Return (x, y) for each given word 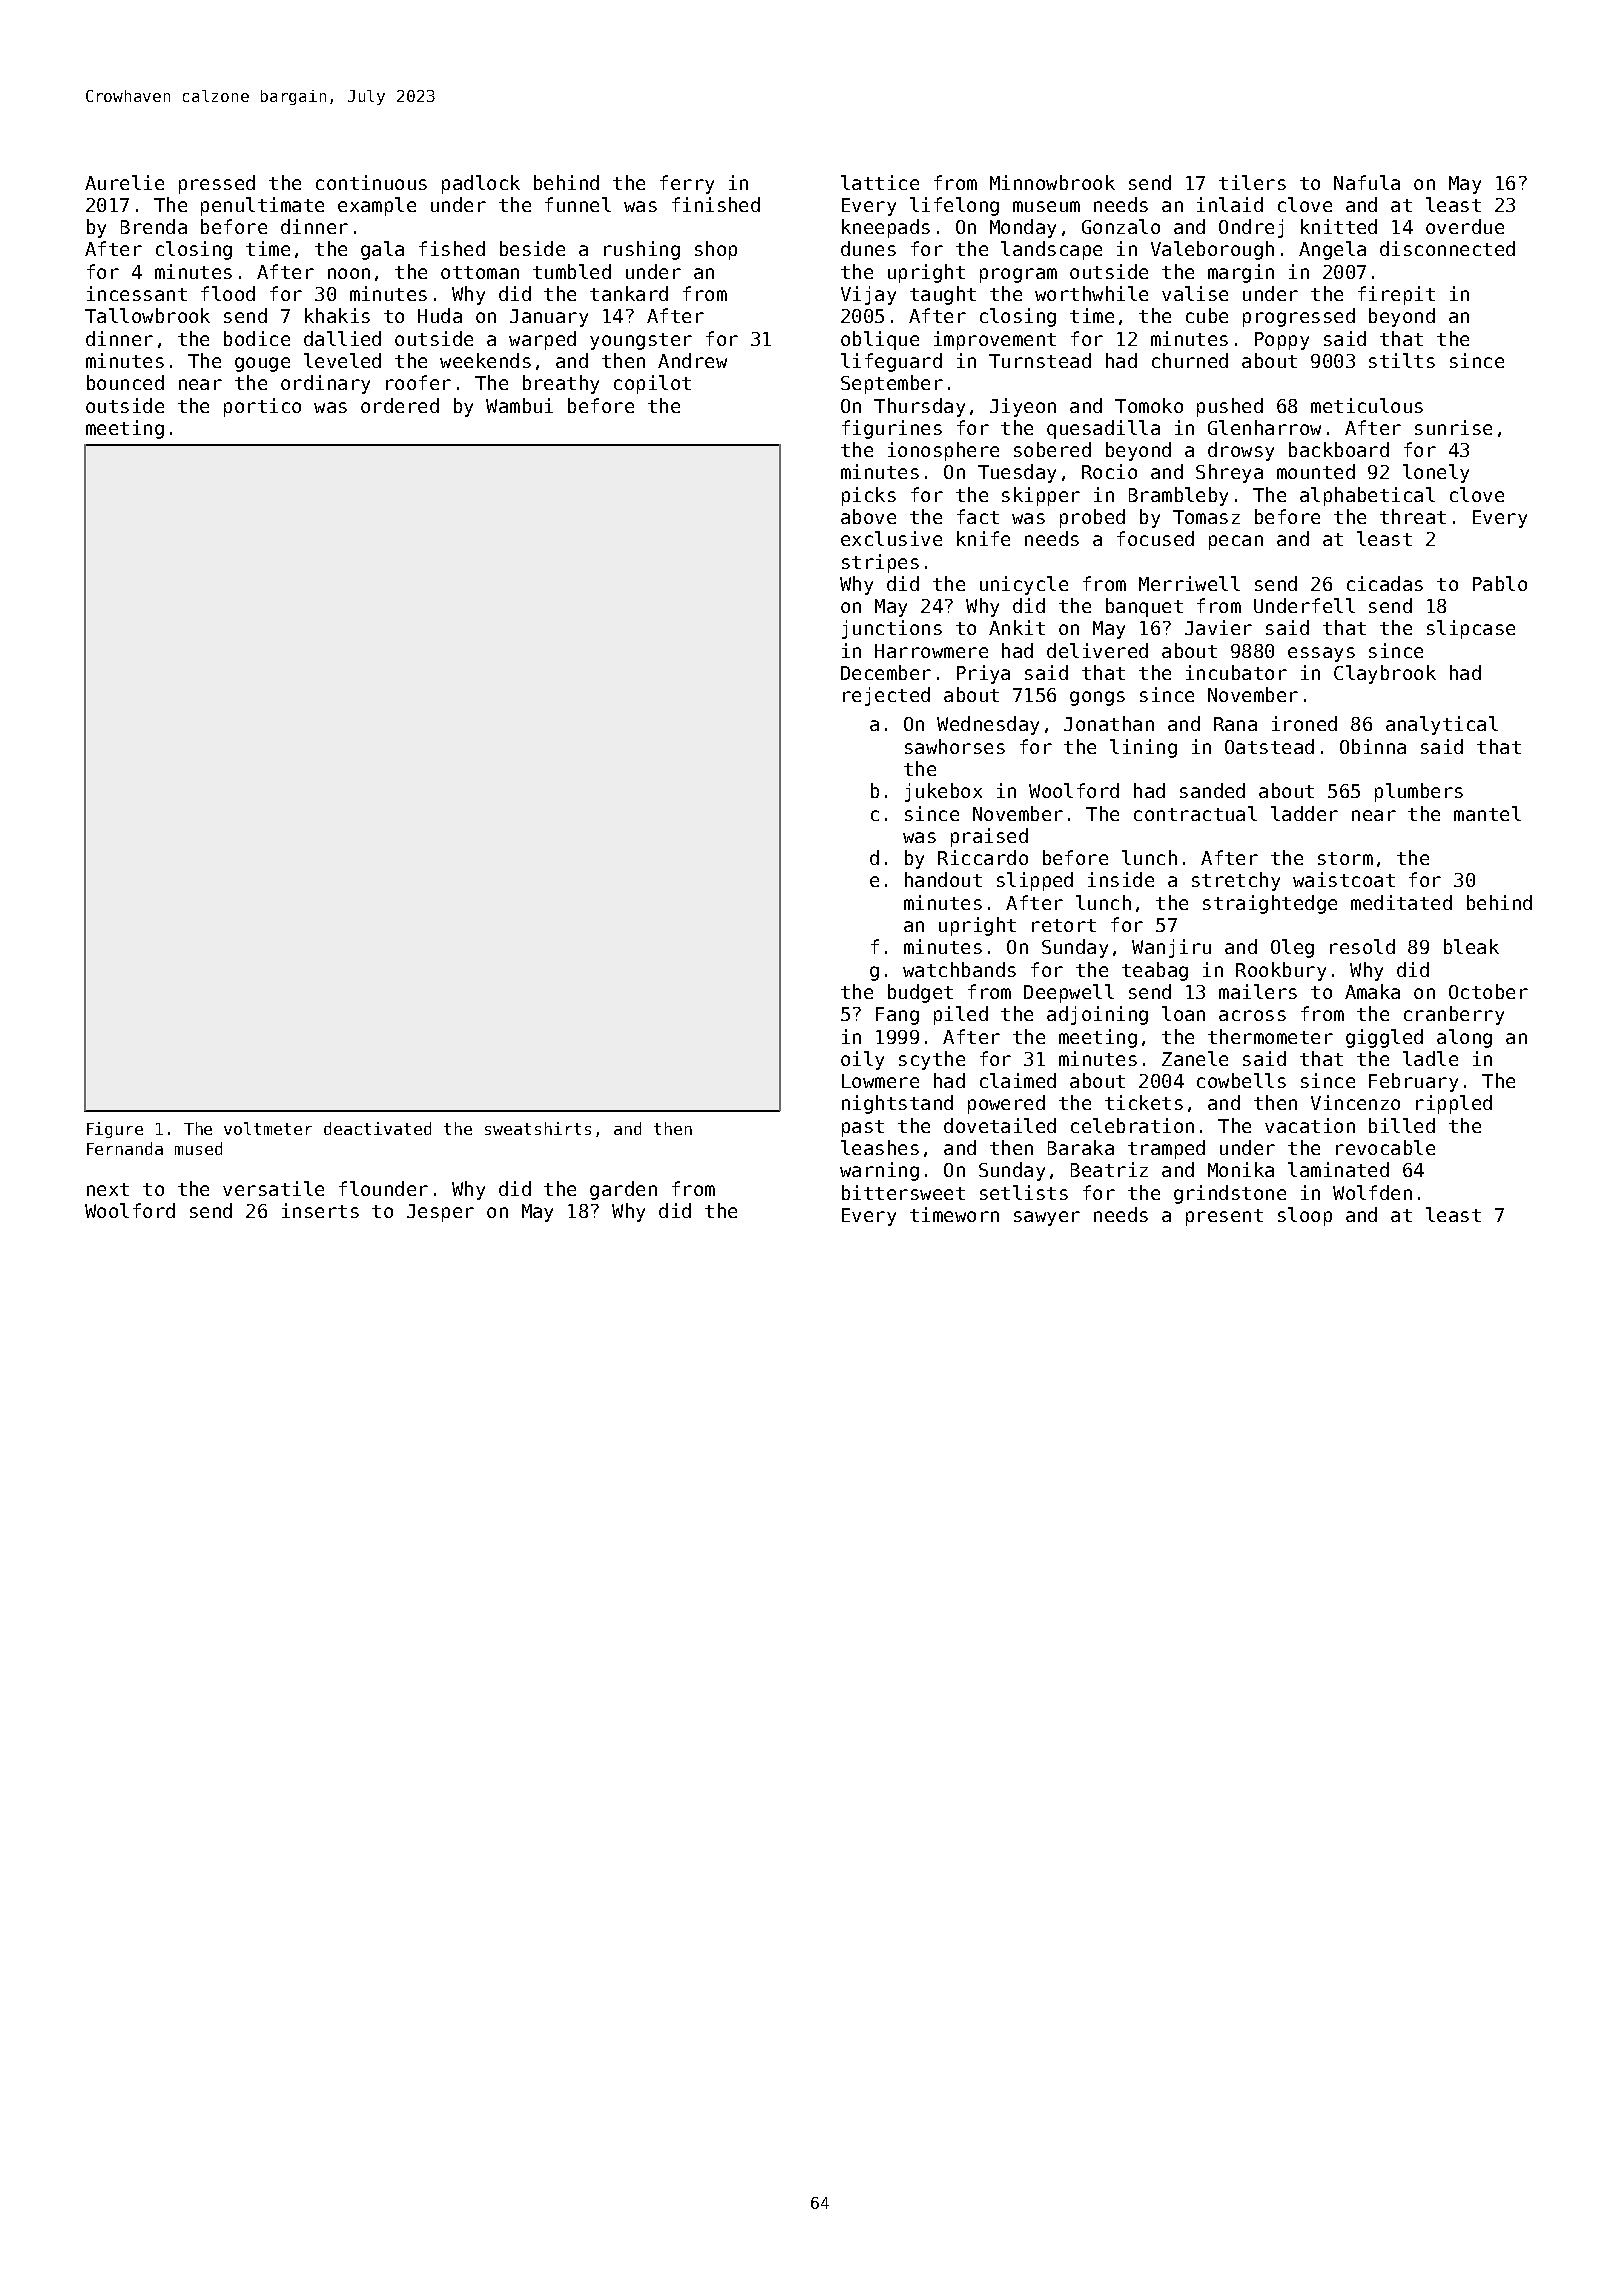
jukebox (943, 792)
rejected (886, 696)
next (108, 1189)
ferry (687, 184)
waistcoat (1344, 879)
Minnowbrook (1052, 182)
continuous (371, 182)
